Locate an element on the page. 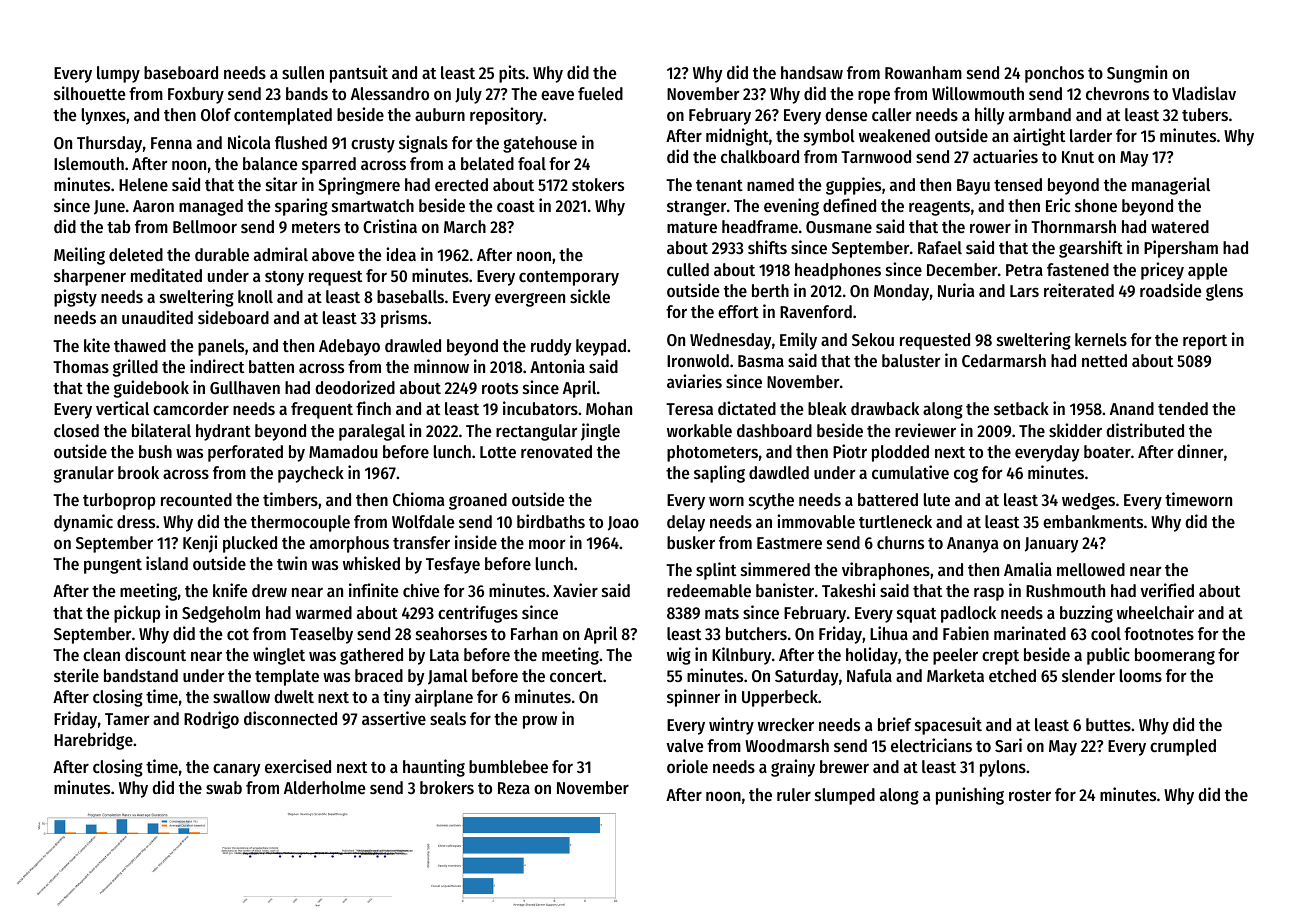 Image resolution: width=1308 pixels, height=924 pixels. pickup is located at coordinates (137, 614).
